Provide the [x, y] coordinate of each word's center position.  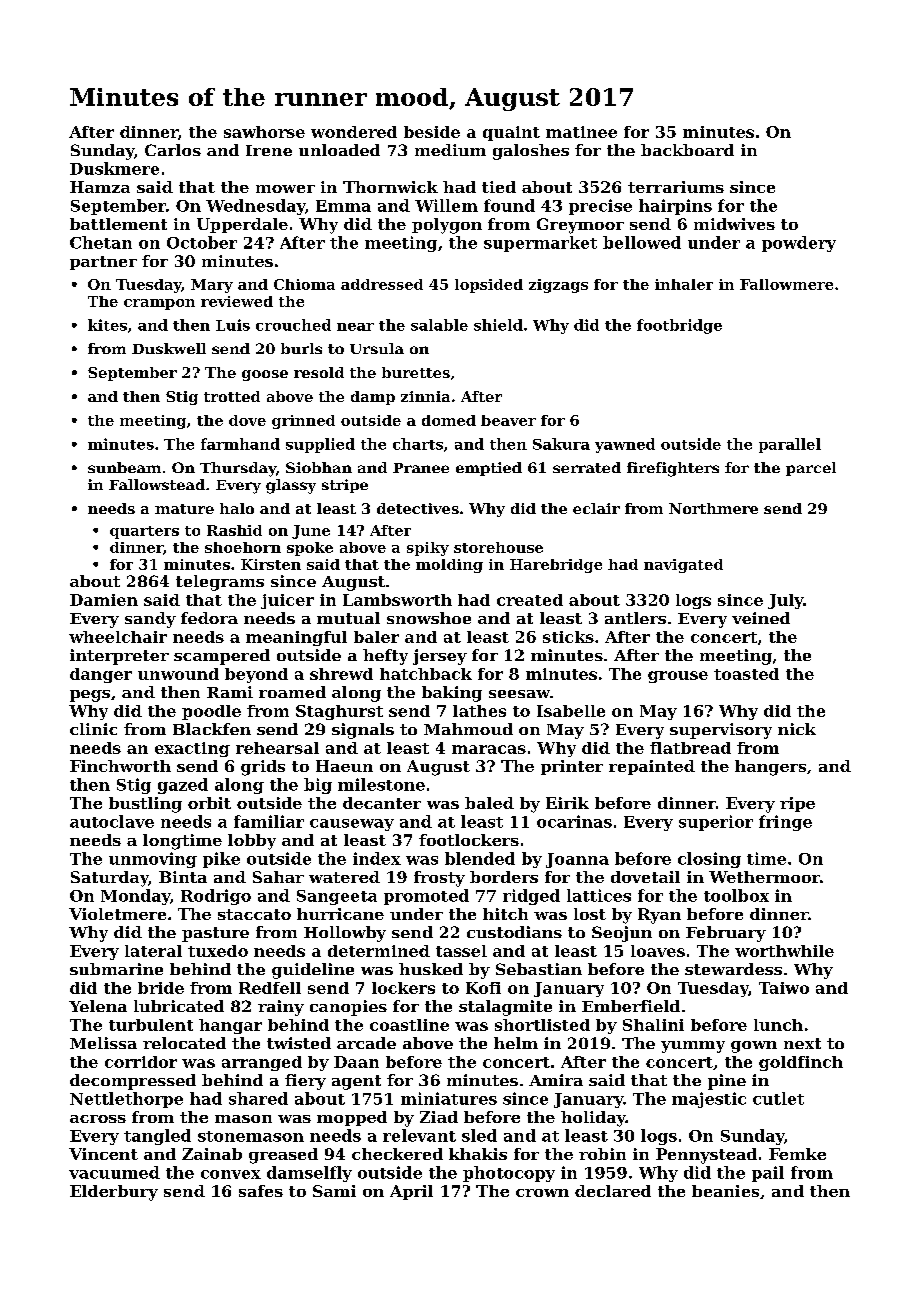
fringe [785, 823]
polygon [447, 226]
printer [572, 767]
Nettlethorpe [126, 1100]
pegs [90, 696]
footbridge [679, 326]
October [202, 242]
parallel [790, 445]
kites [107, 325]
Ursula [377, 348]
